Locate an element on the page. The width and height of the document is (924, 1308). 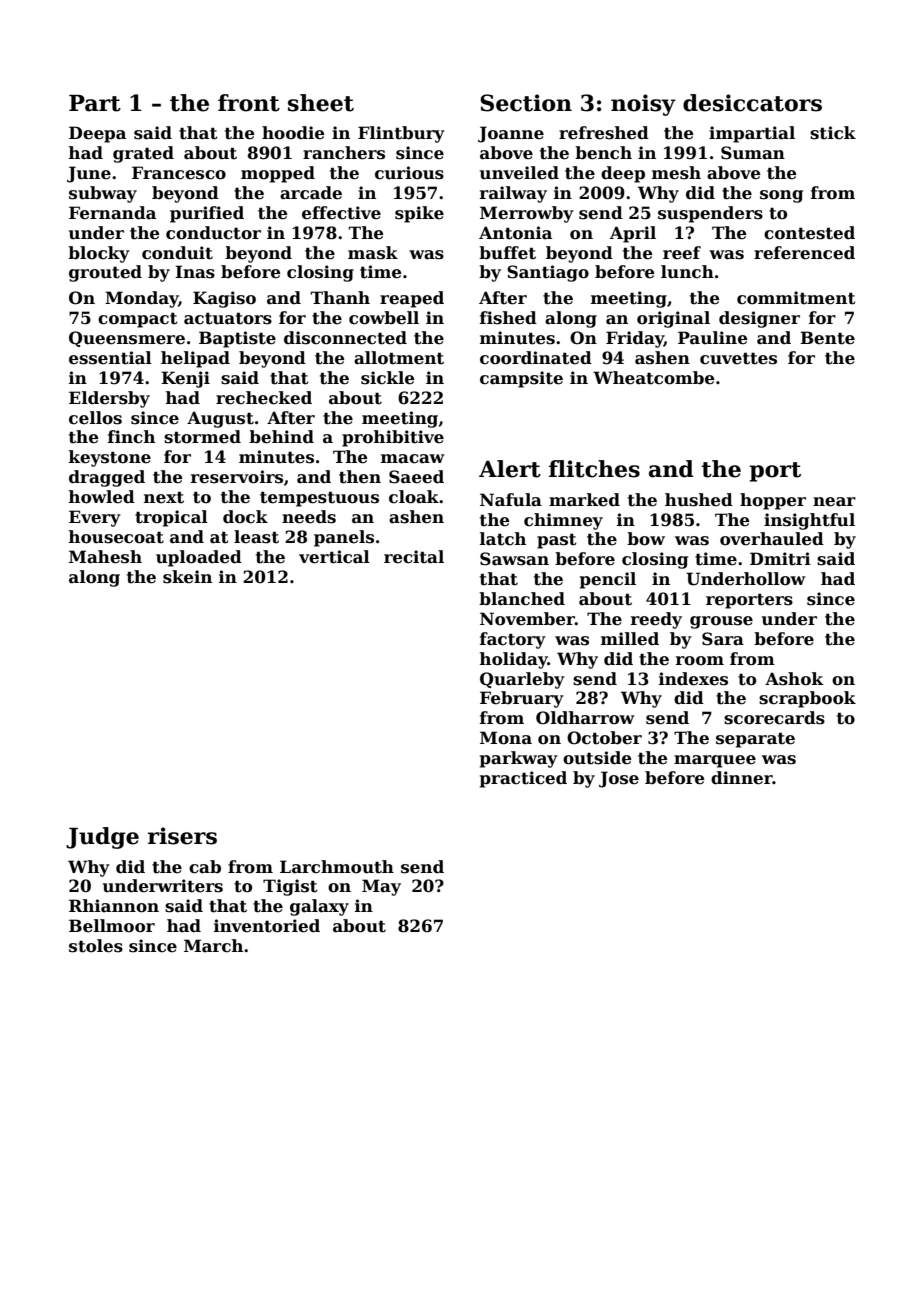
risers is located at coordinates (182, 836).
